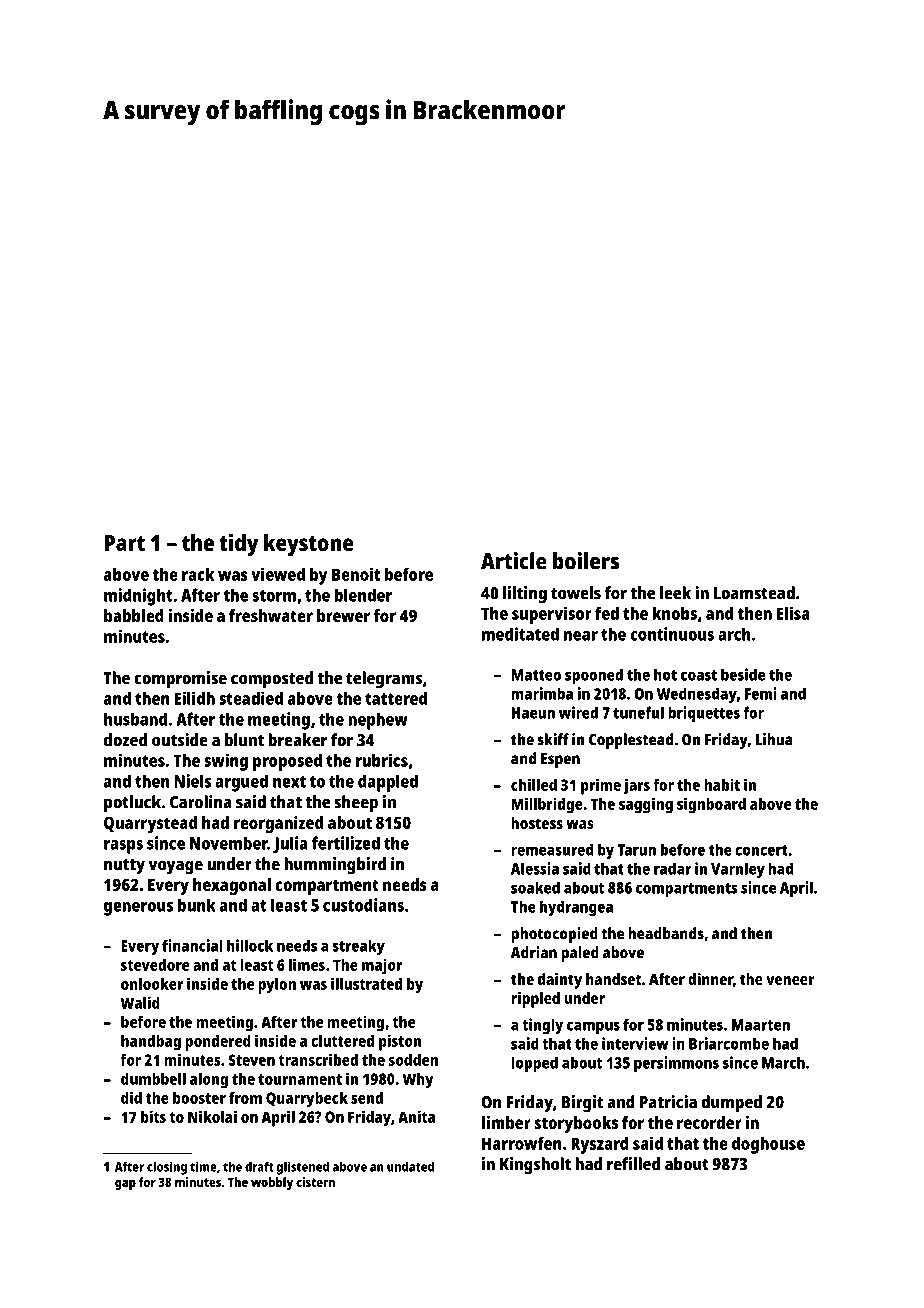  I want to click on Article, so click(514, 561).
